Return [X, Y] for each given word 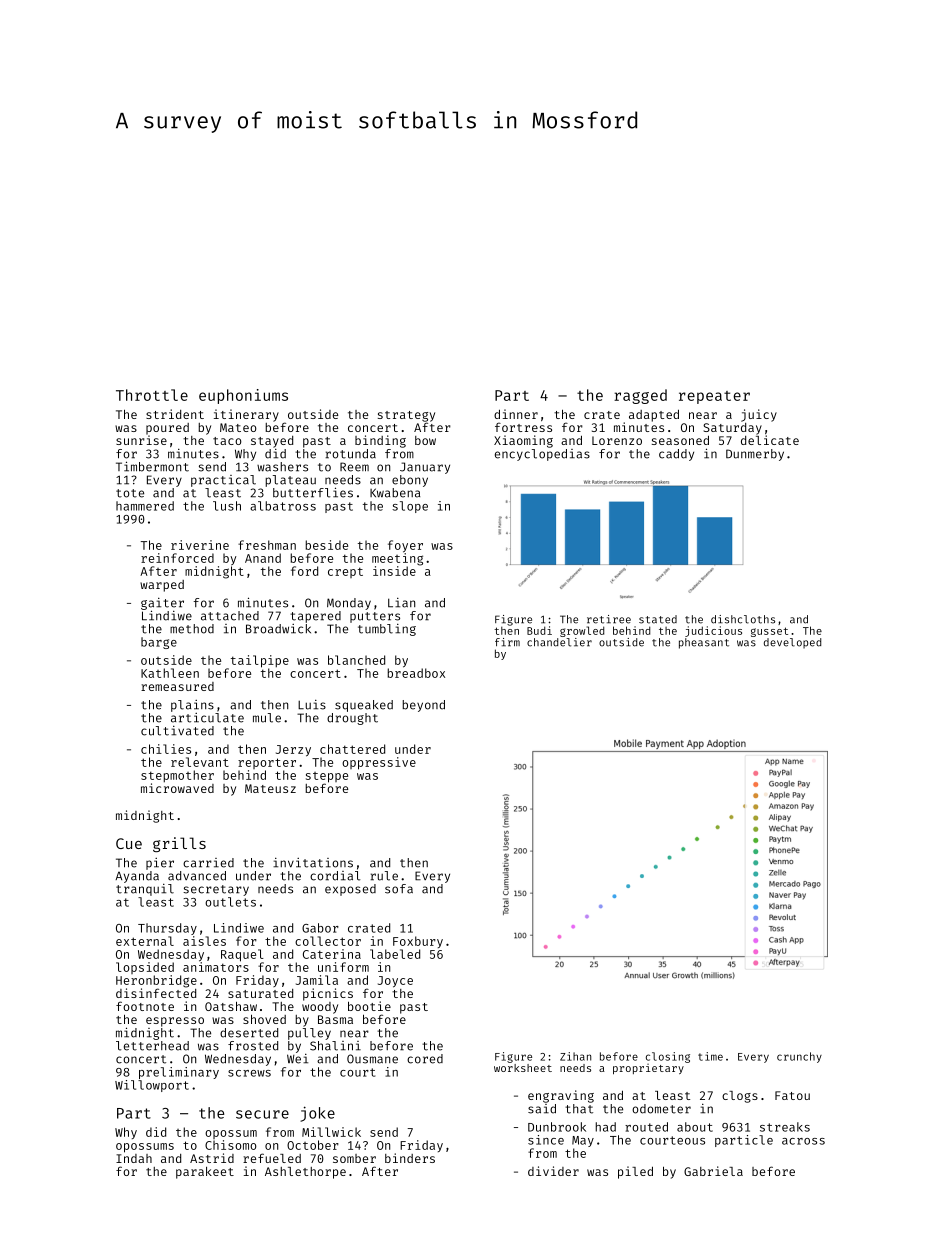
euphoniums [243, 396]
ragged [640, 396]
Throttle [152, 395]
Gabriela [713, 1171]
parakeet [205, 1173]
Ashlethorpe [305, 1173]
